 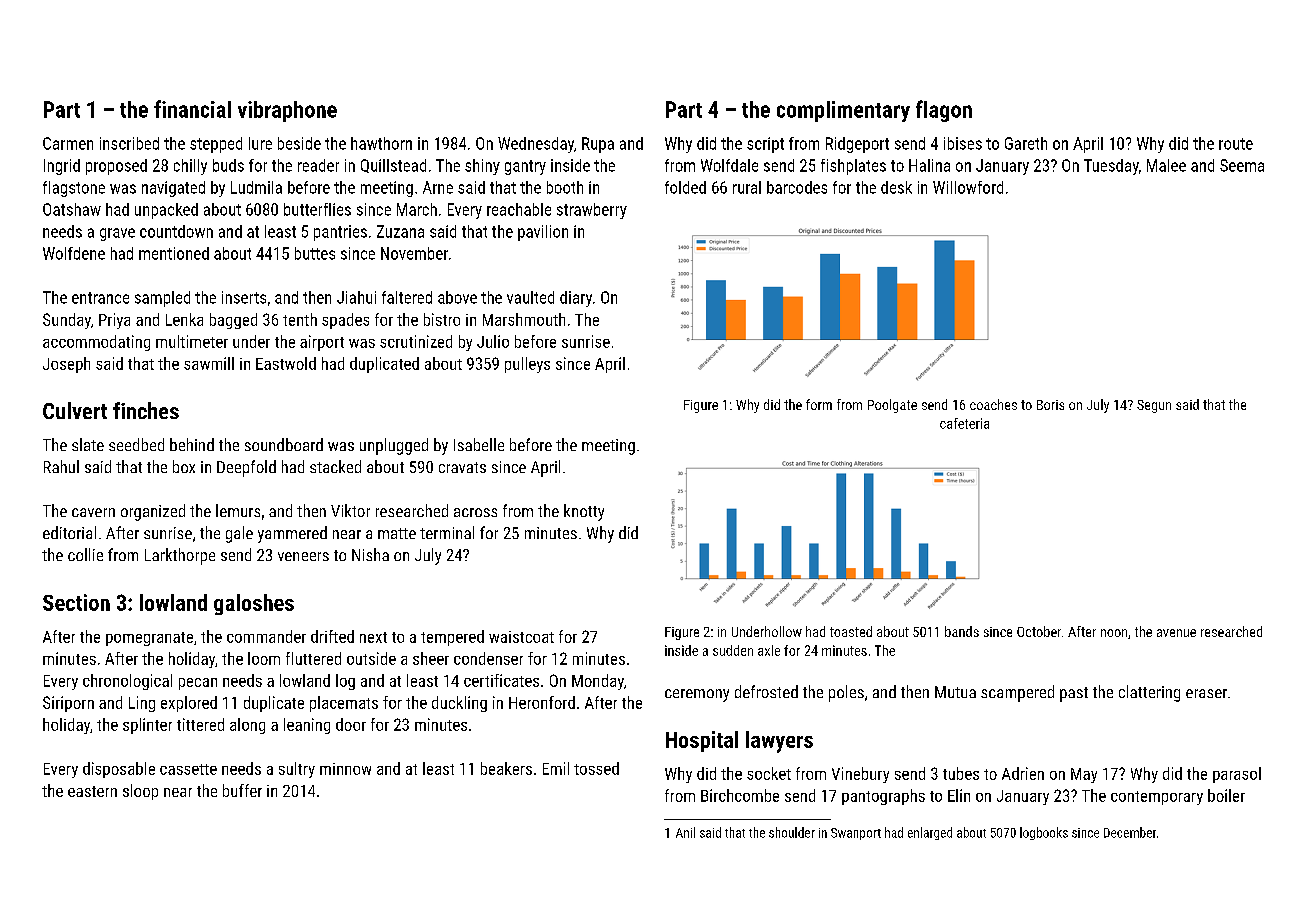 What do you see at coordinates (964, 423) in the page?
I see `cafeteria` at bounding box center [964, 423].
